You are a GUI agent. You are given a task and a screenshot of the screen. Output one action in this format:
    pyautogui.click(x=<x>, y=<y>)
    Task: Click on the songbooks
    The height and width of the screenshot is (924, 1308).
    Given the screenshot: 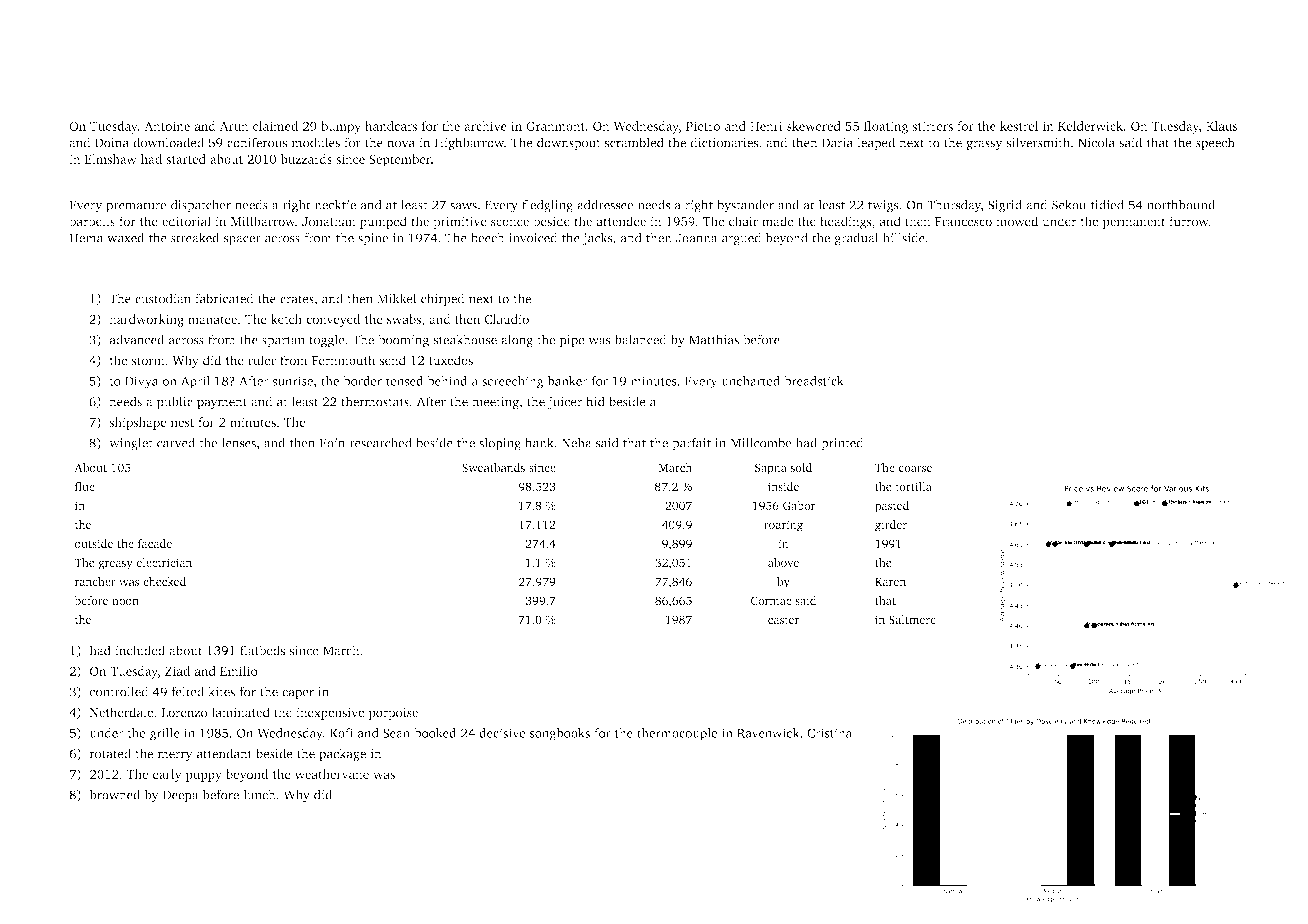 What is the action you would take?
    pyautogui.click(x=560, y=734)
